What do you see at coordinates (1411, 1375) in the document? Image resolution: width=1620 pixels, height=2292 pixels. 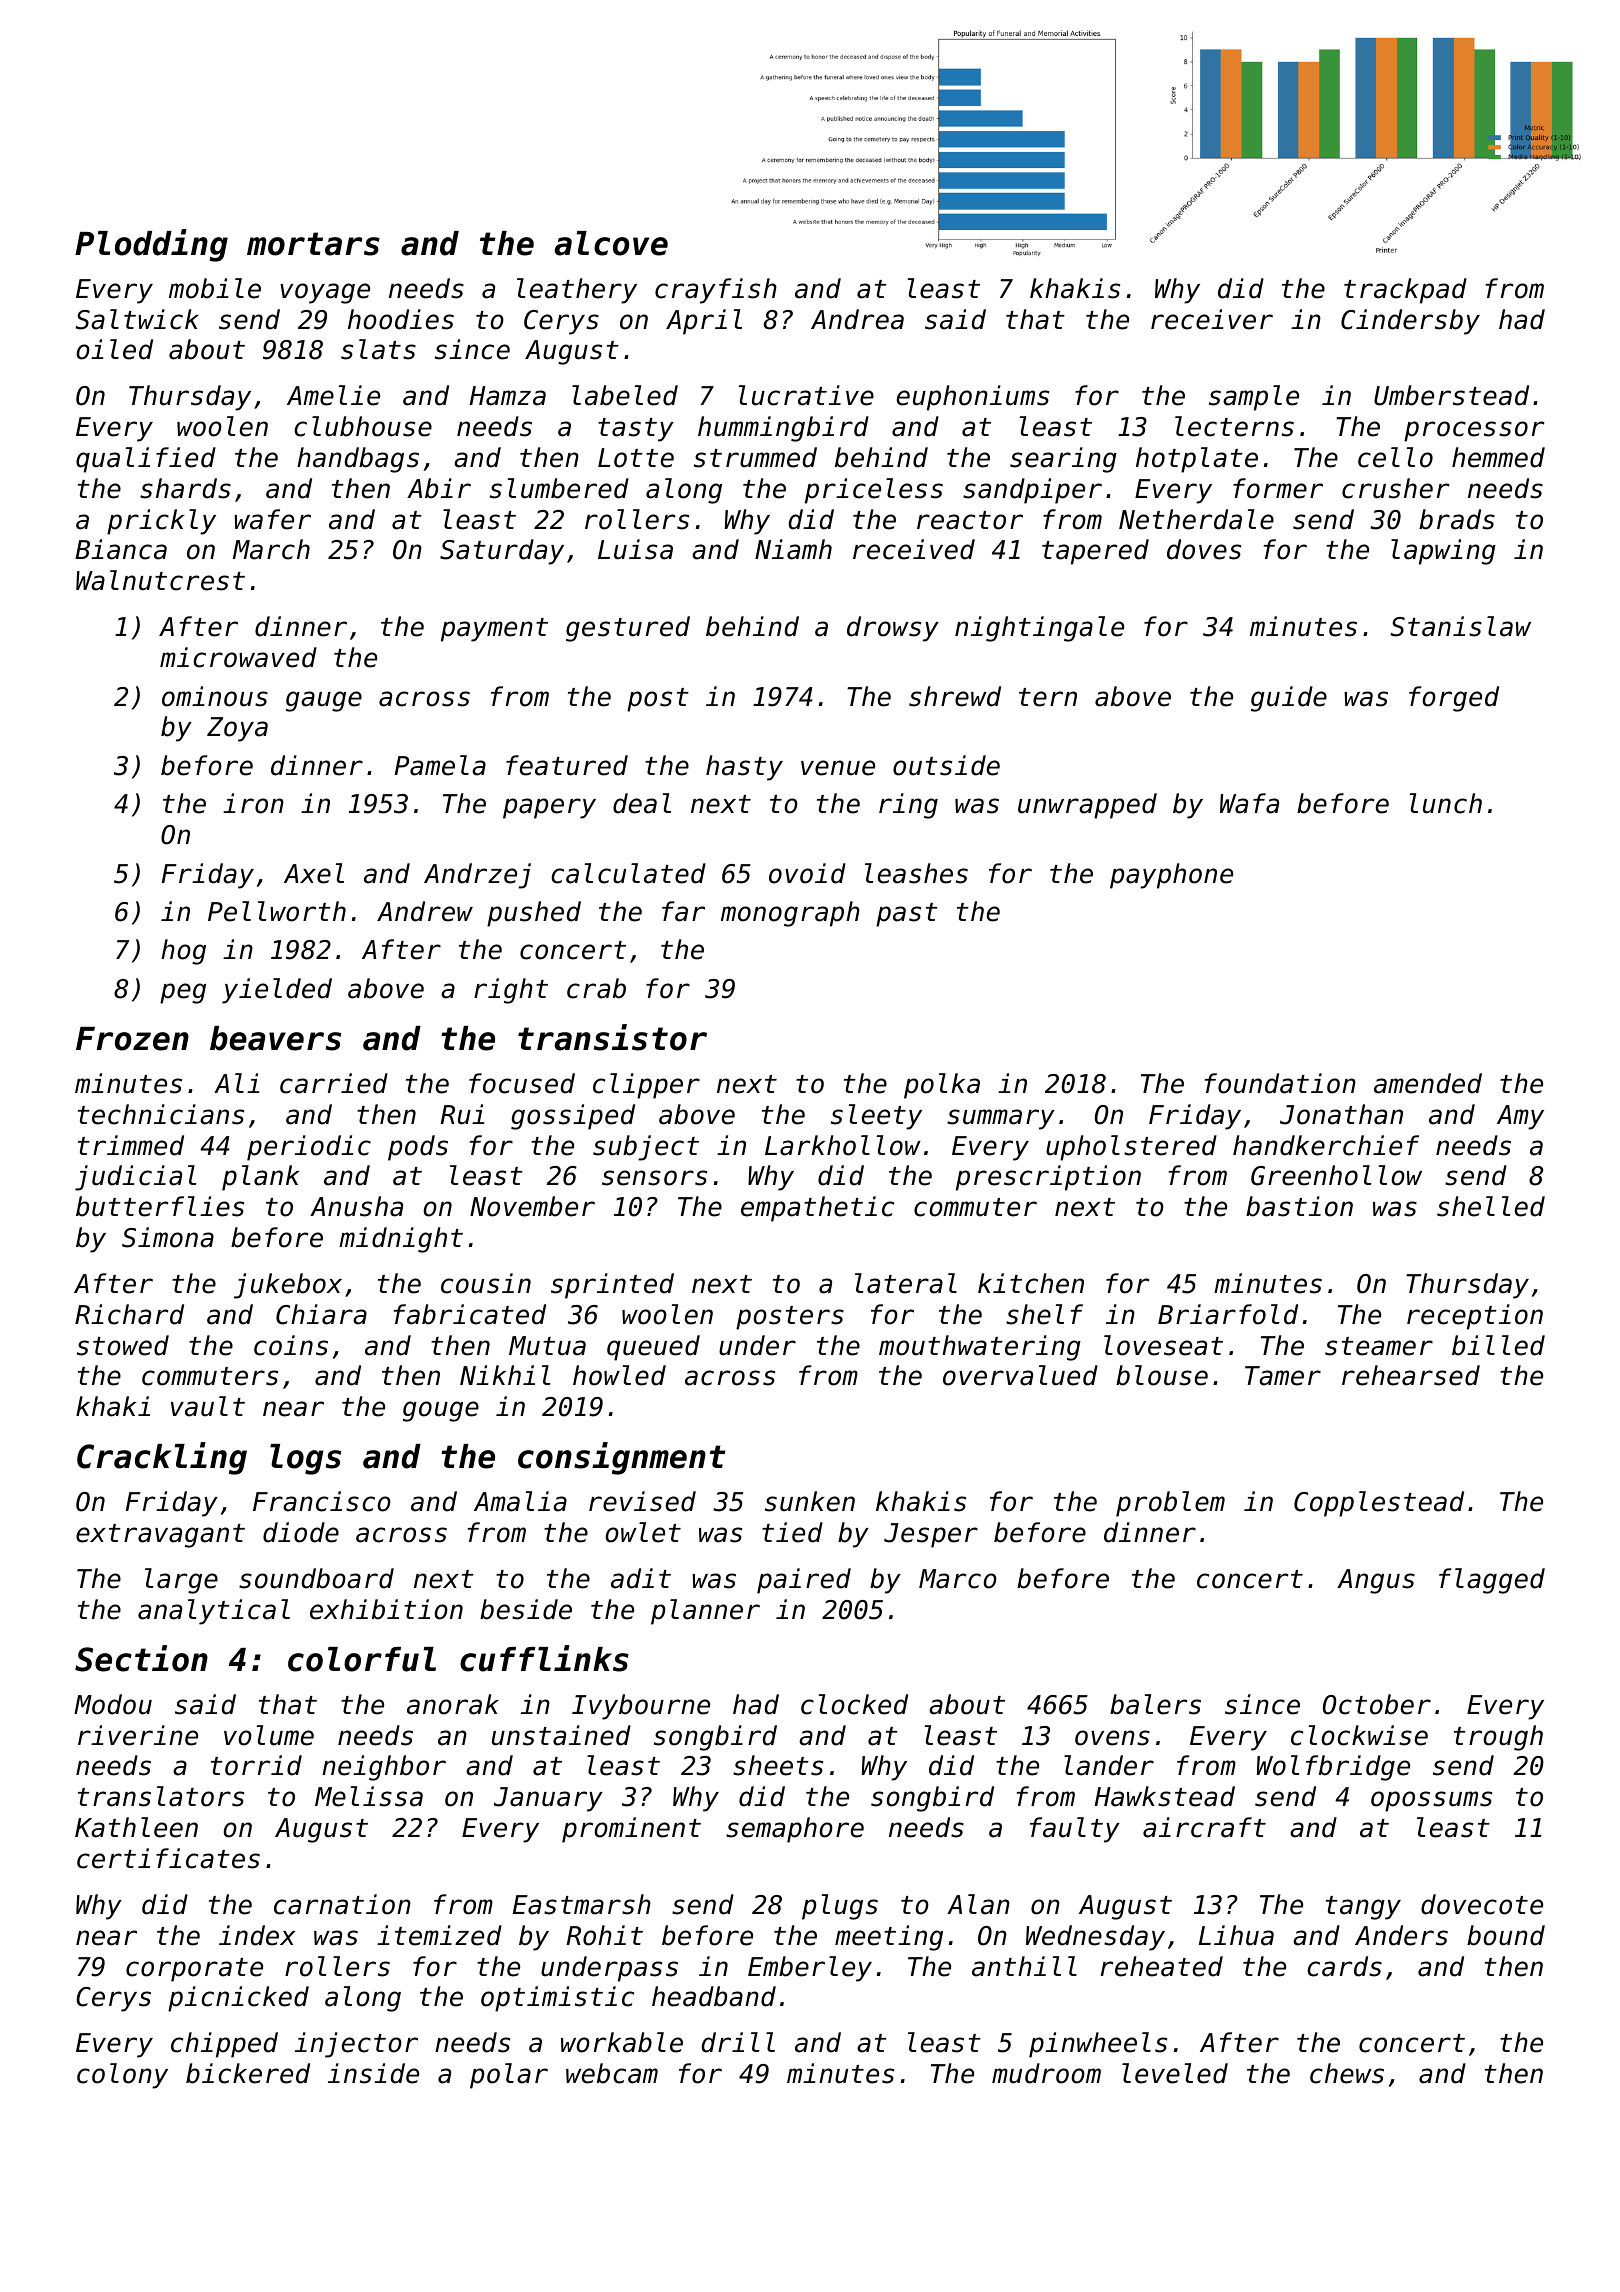 I see `rehearsed` at bounding box center [1411, 1375].
